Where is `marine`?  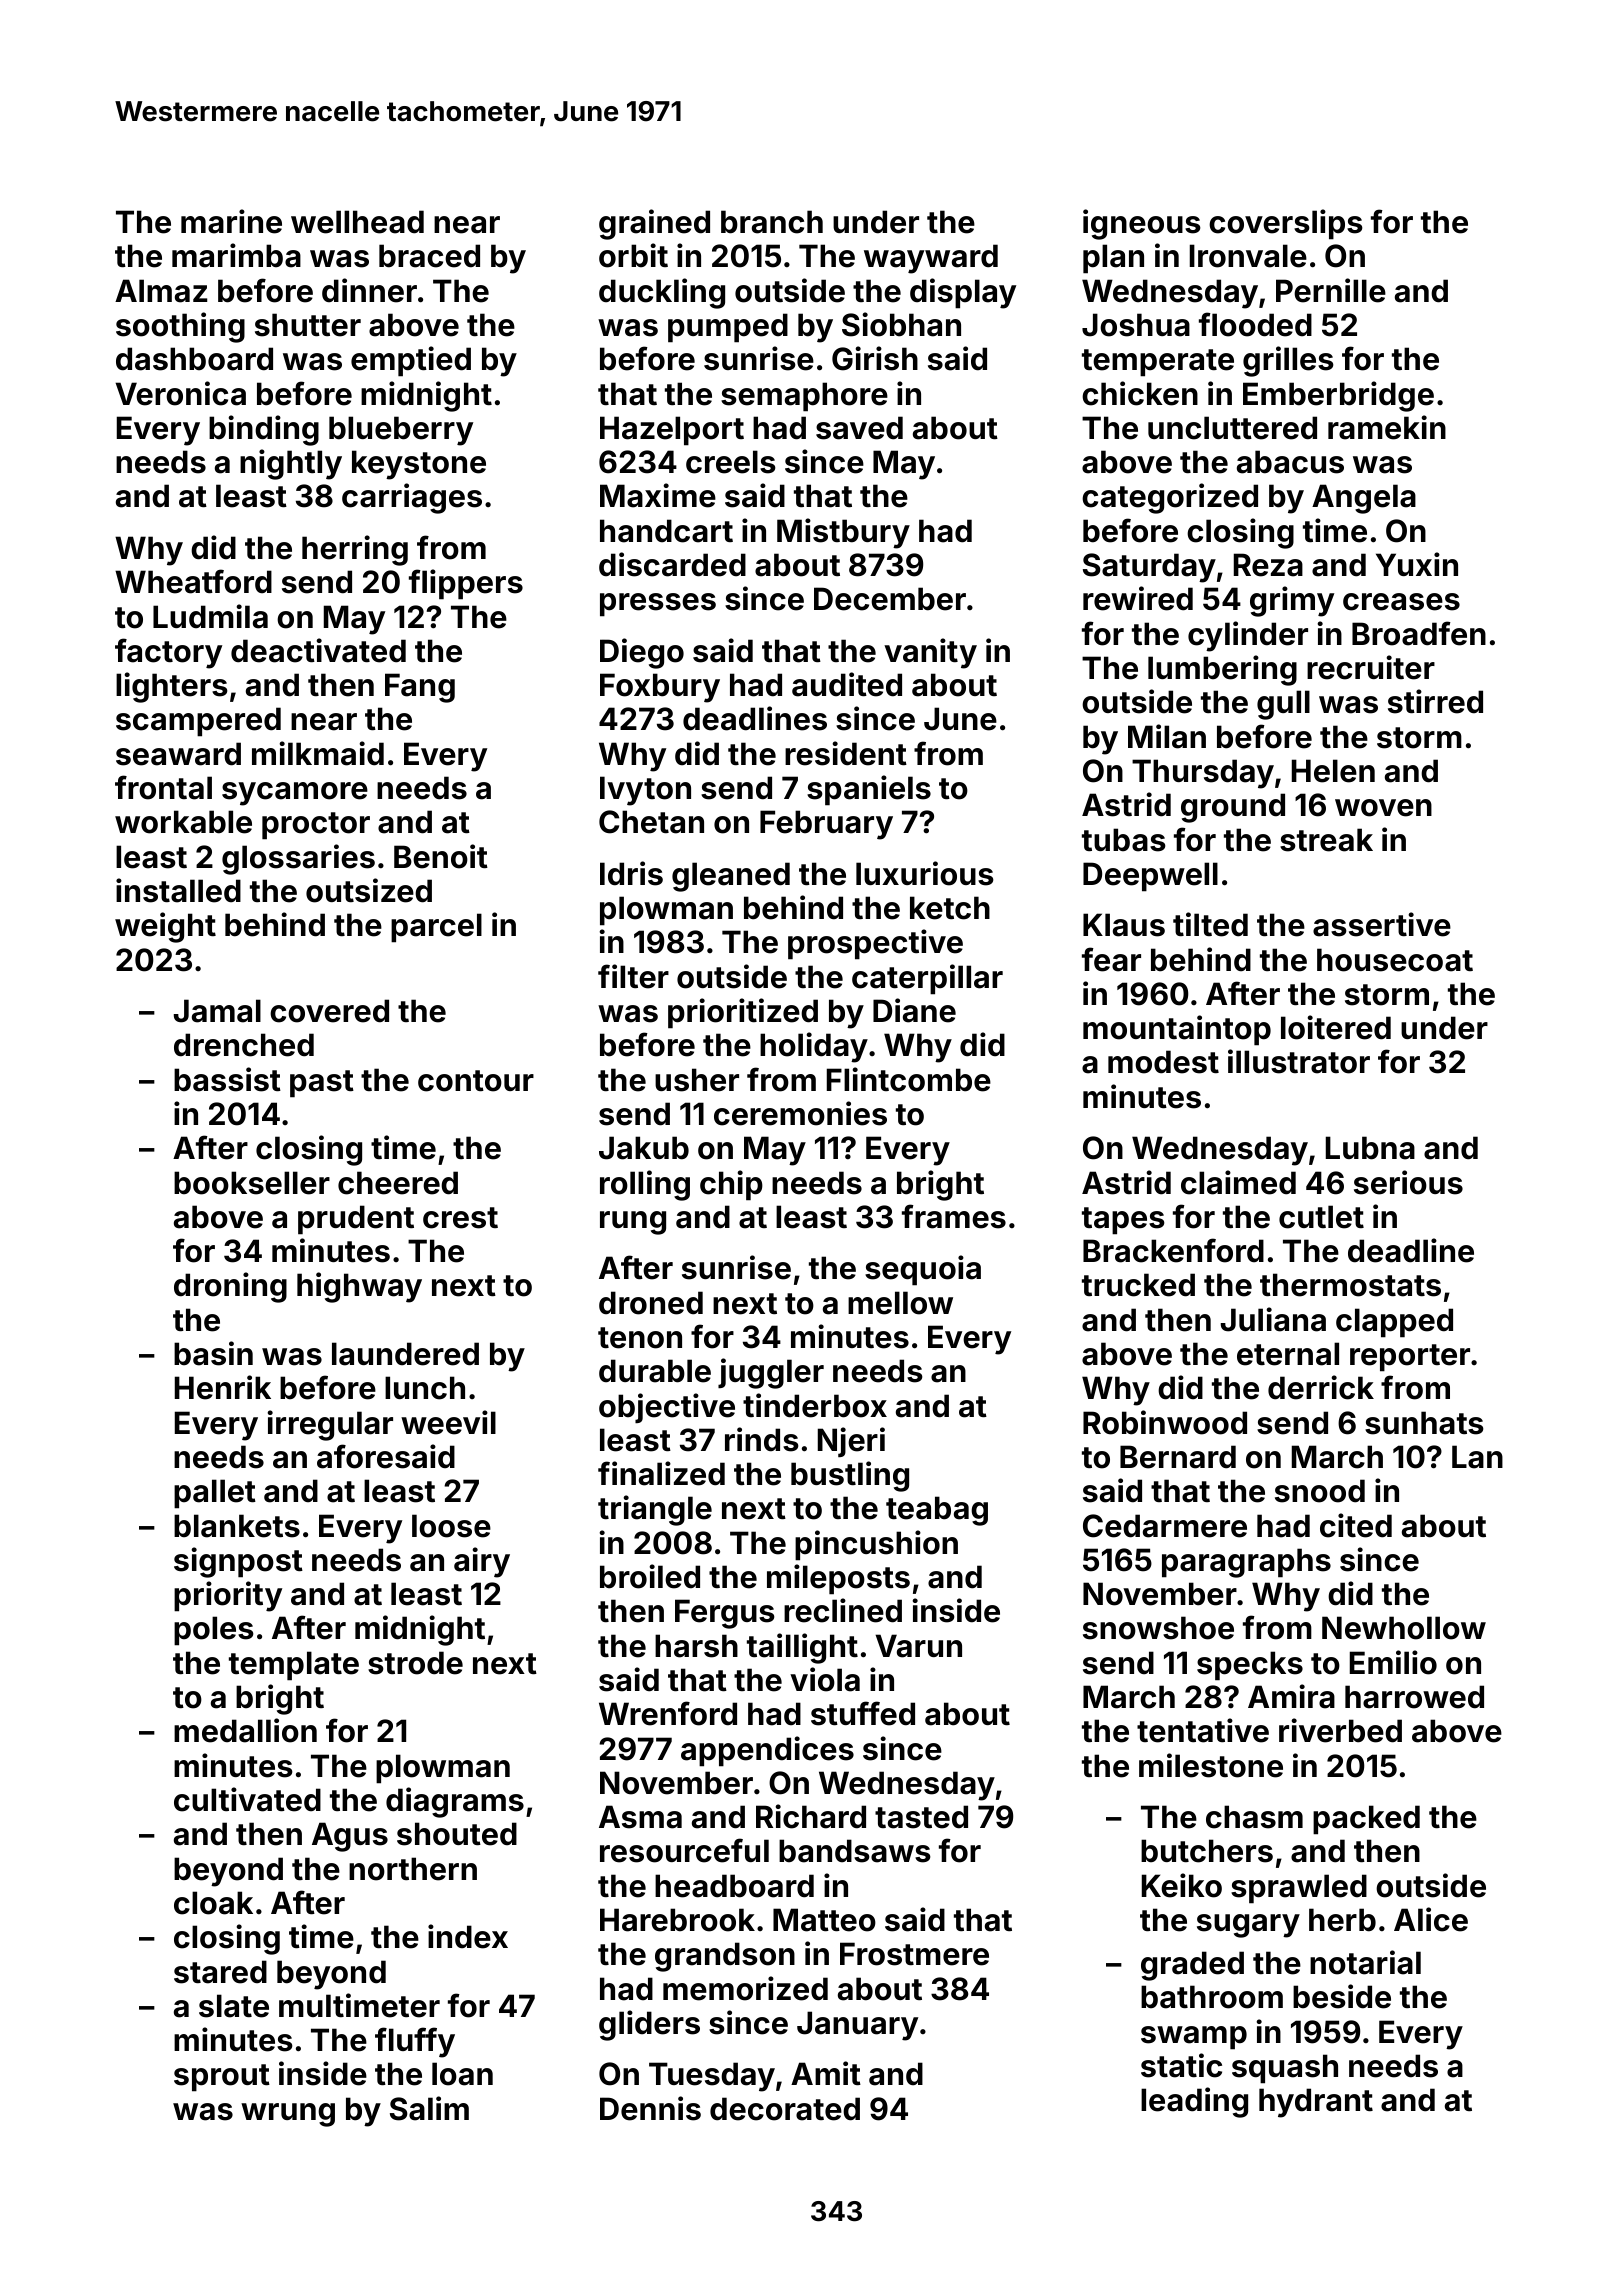
marine is located at coordinates (231, 221).
